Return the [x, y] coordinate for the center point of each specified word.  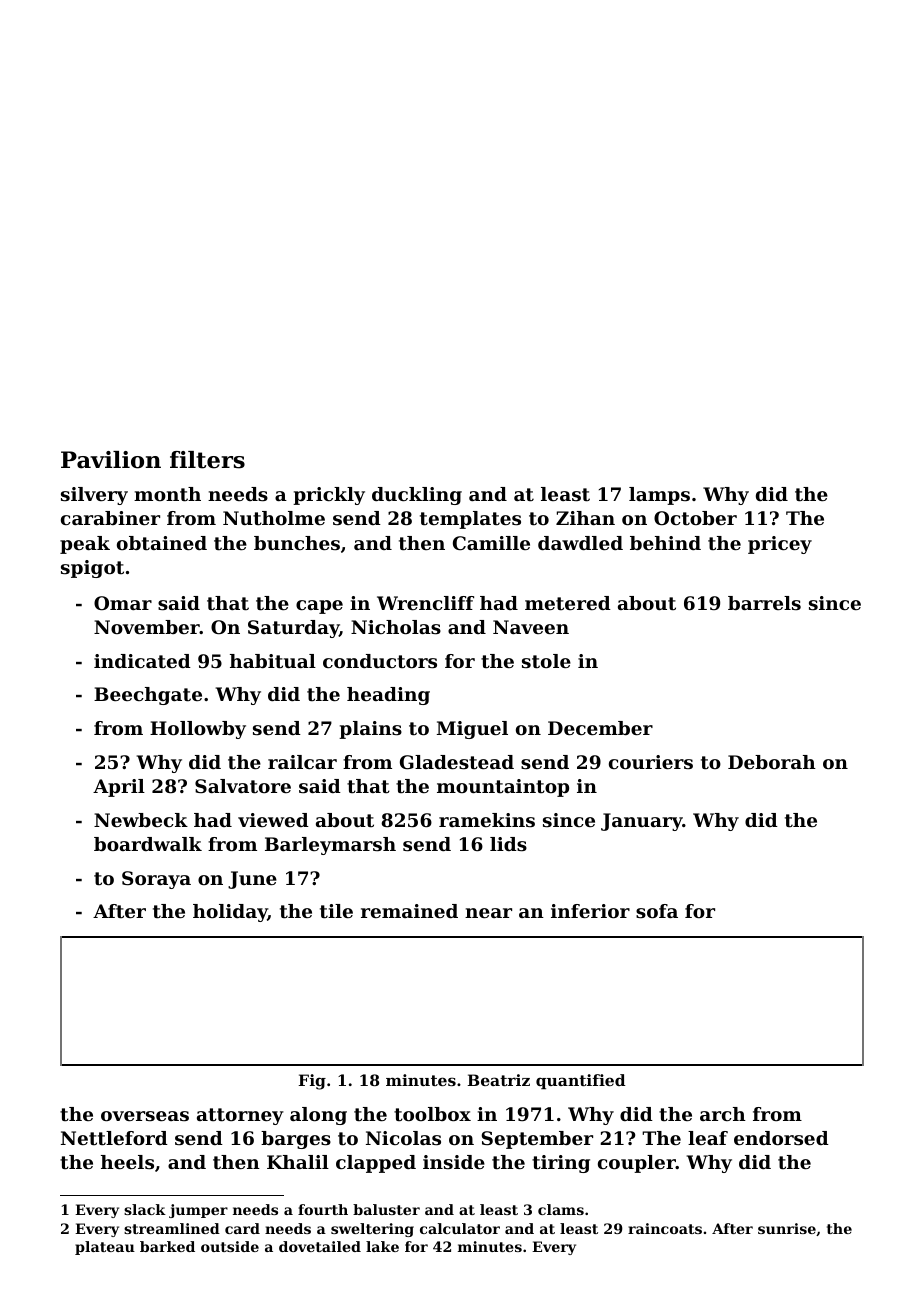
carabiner [110, 518]
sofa [657, 911]
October [695, 518]
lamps [659, 496]
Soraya [156, 880]
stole [546, 661]
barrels [764, 603]
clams [561, 1209]
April [119, 788]
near [488, 913]
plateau [105, 1248]
